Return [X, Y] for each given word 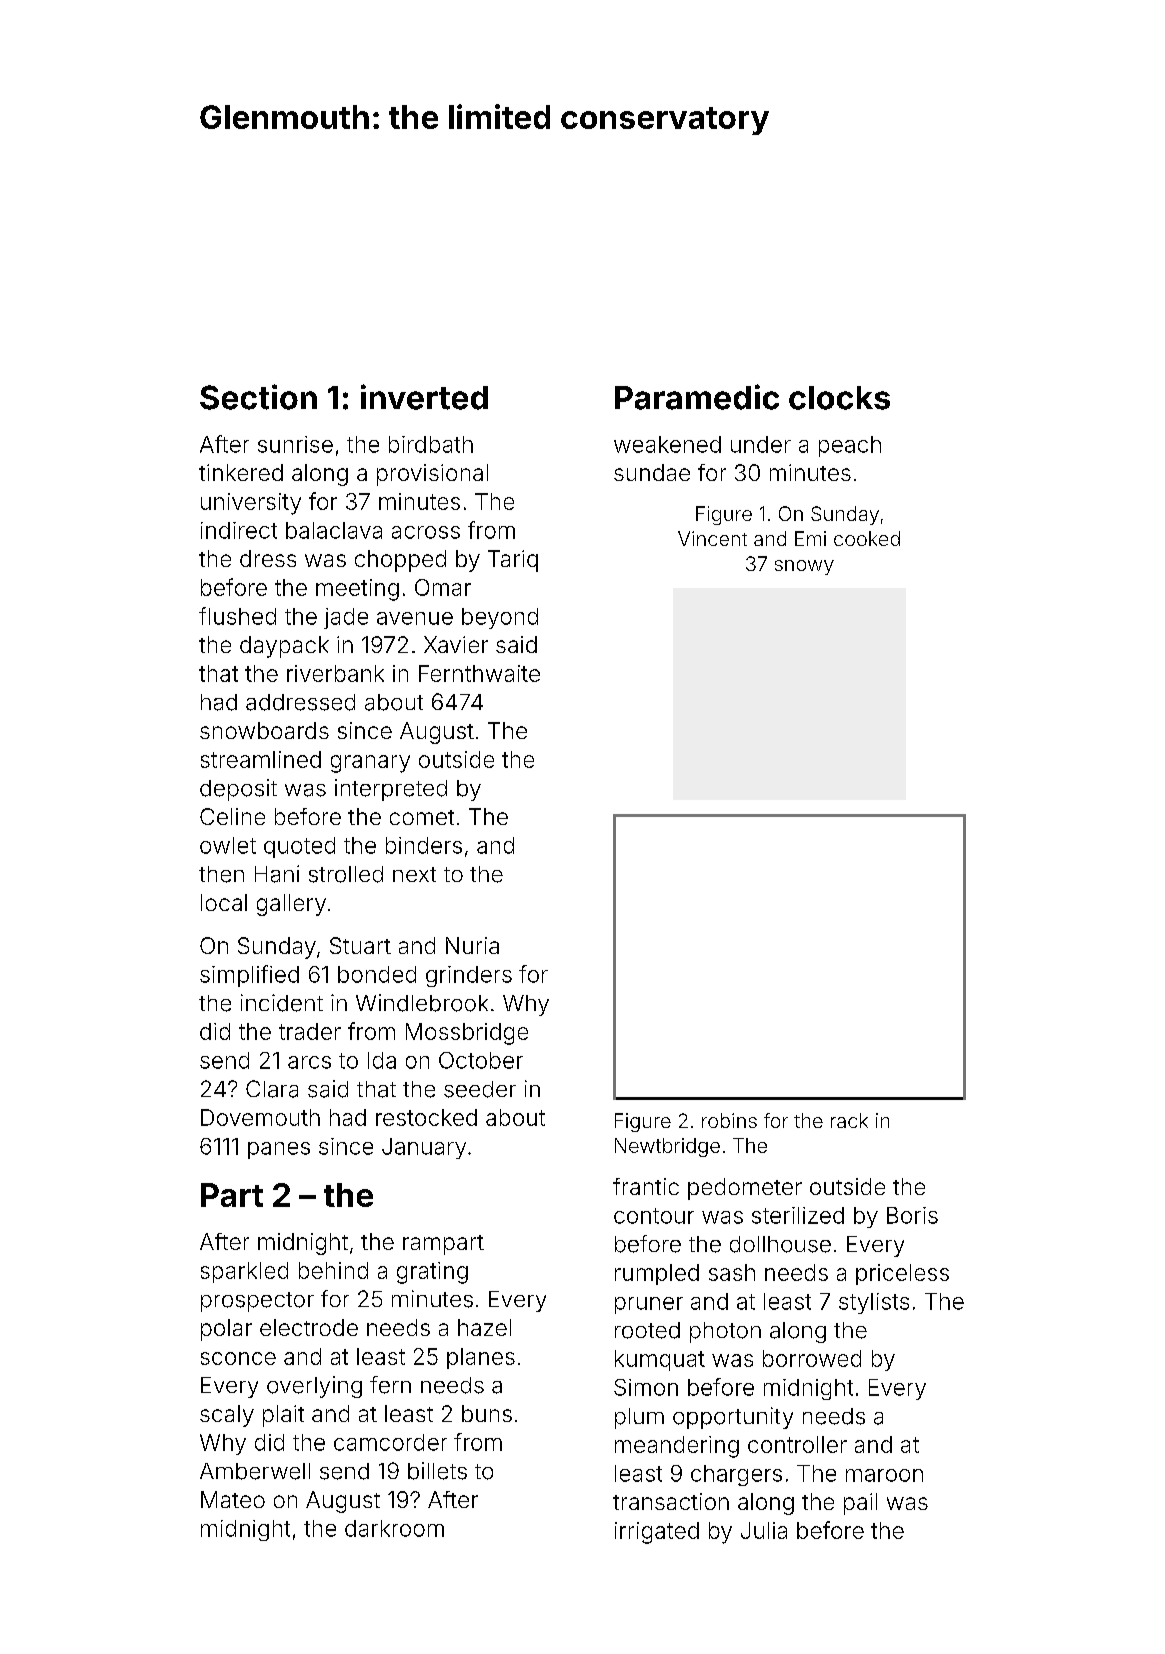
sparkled [244, 1272]
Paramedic [697, 397]
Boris [912, 1215]
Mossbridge [467, 1034]
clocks [839, 398]
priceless [902, 1274]
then [221, 874]
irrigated [657, 1533]
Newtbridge [667, 1147]
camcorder [390, 1442]
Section [258, 397]
